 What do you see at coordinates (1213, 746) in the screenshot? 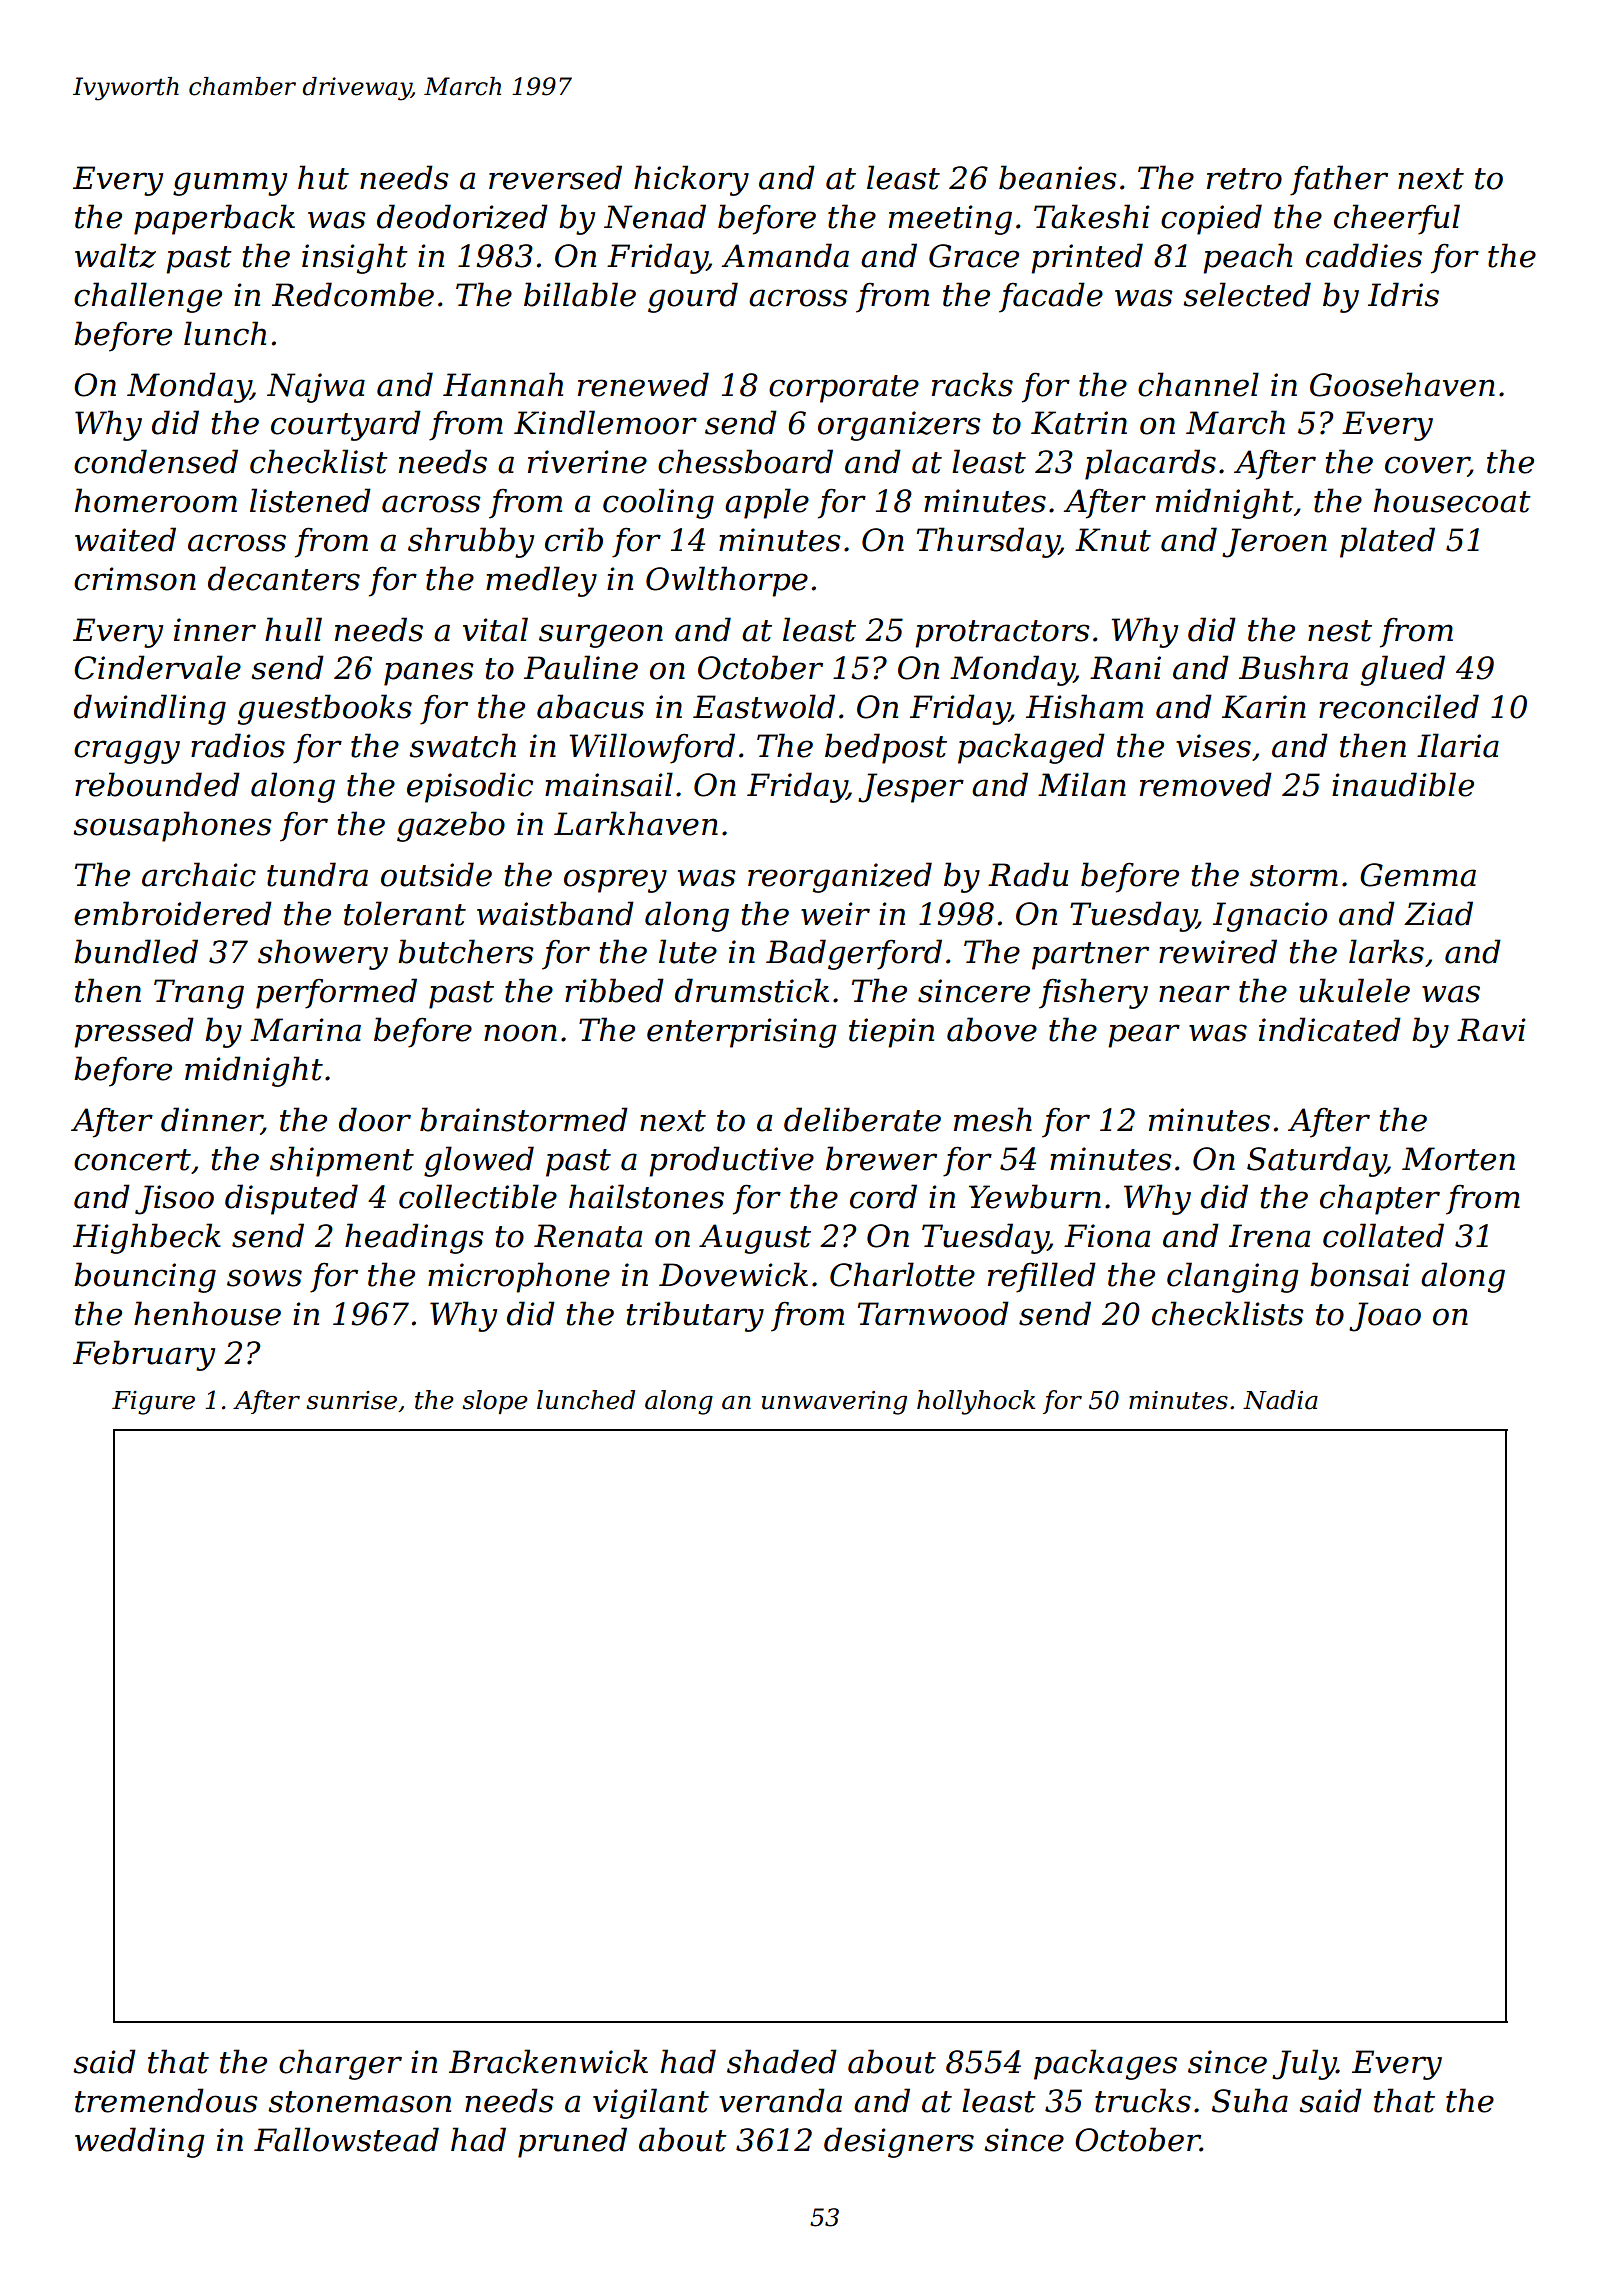
I see `vises` at bounding box center [1213, 746].
